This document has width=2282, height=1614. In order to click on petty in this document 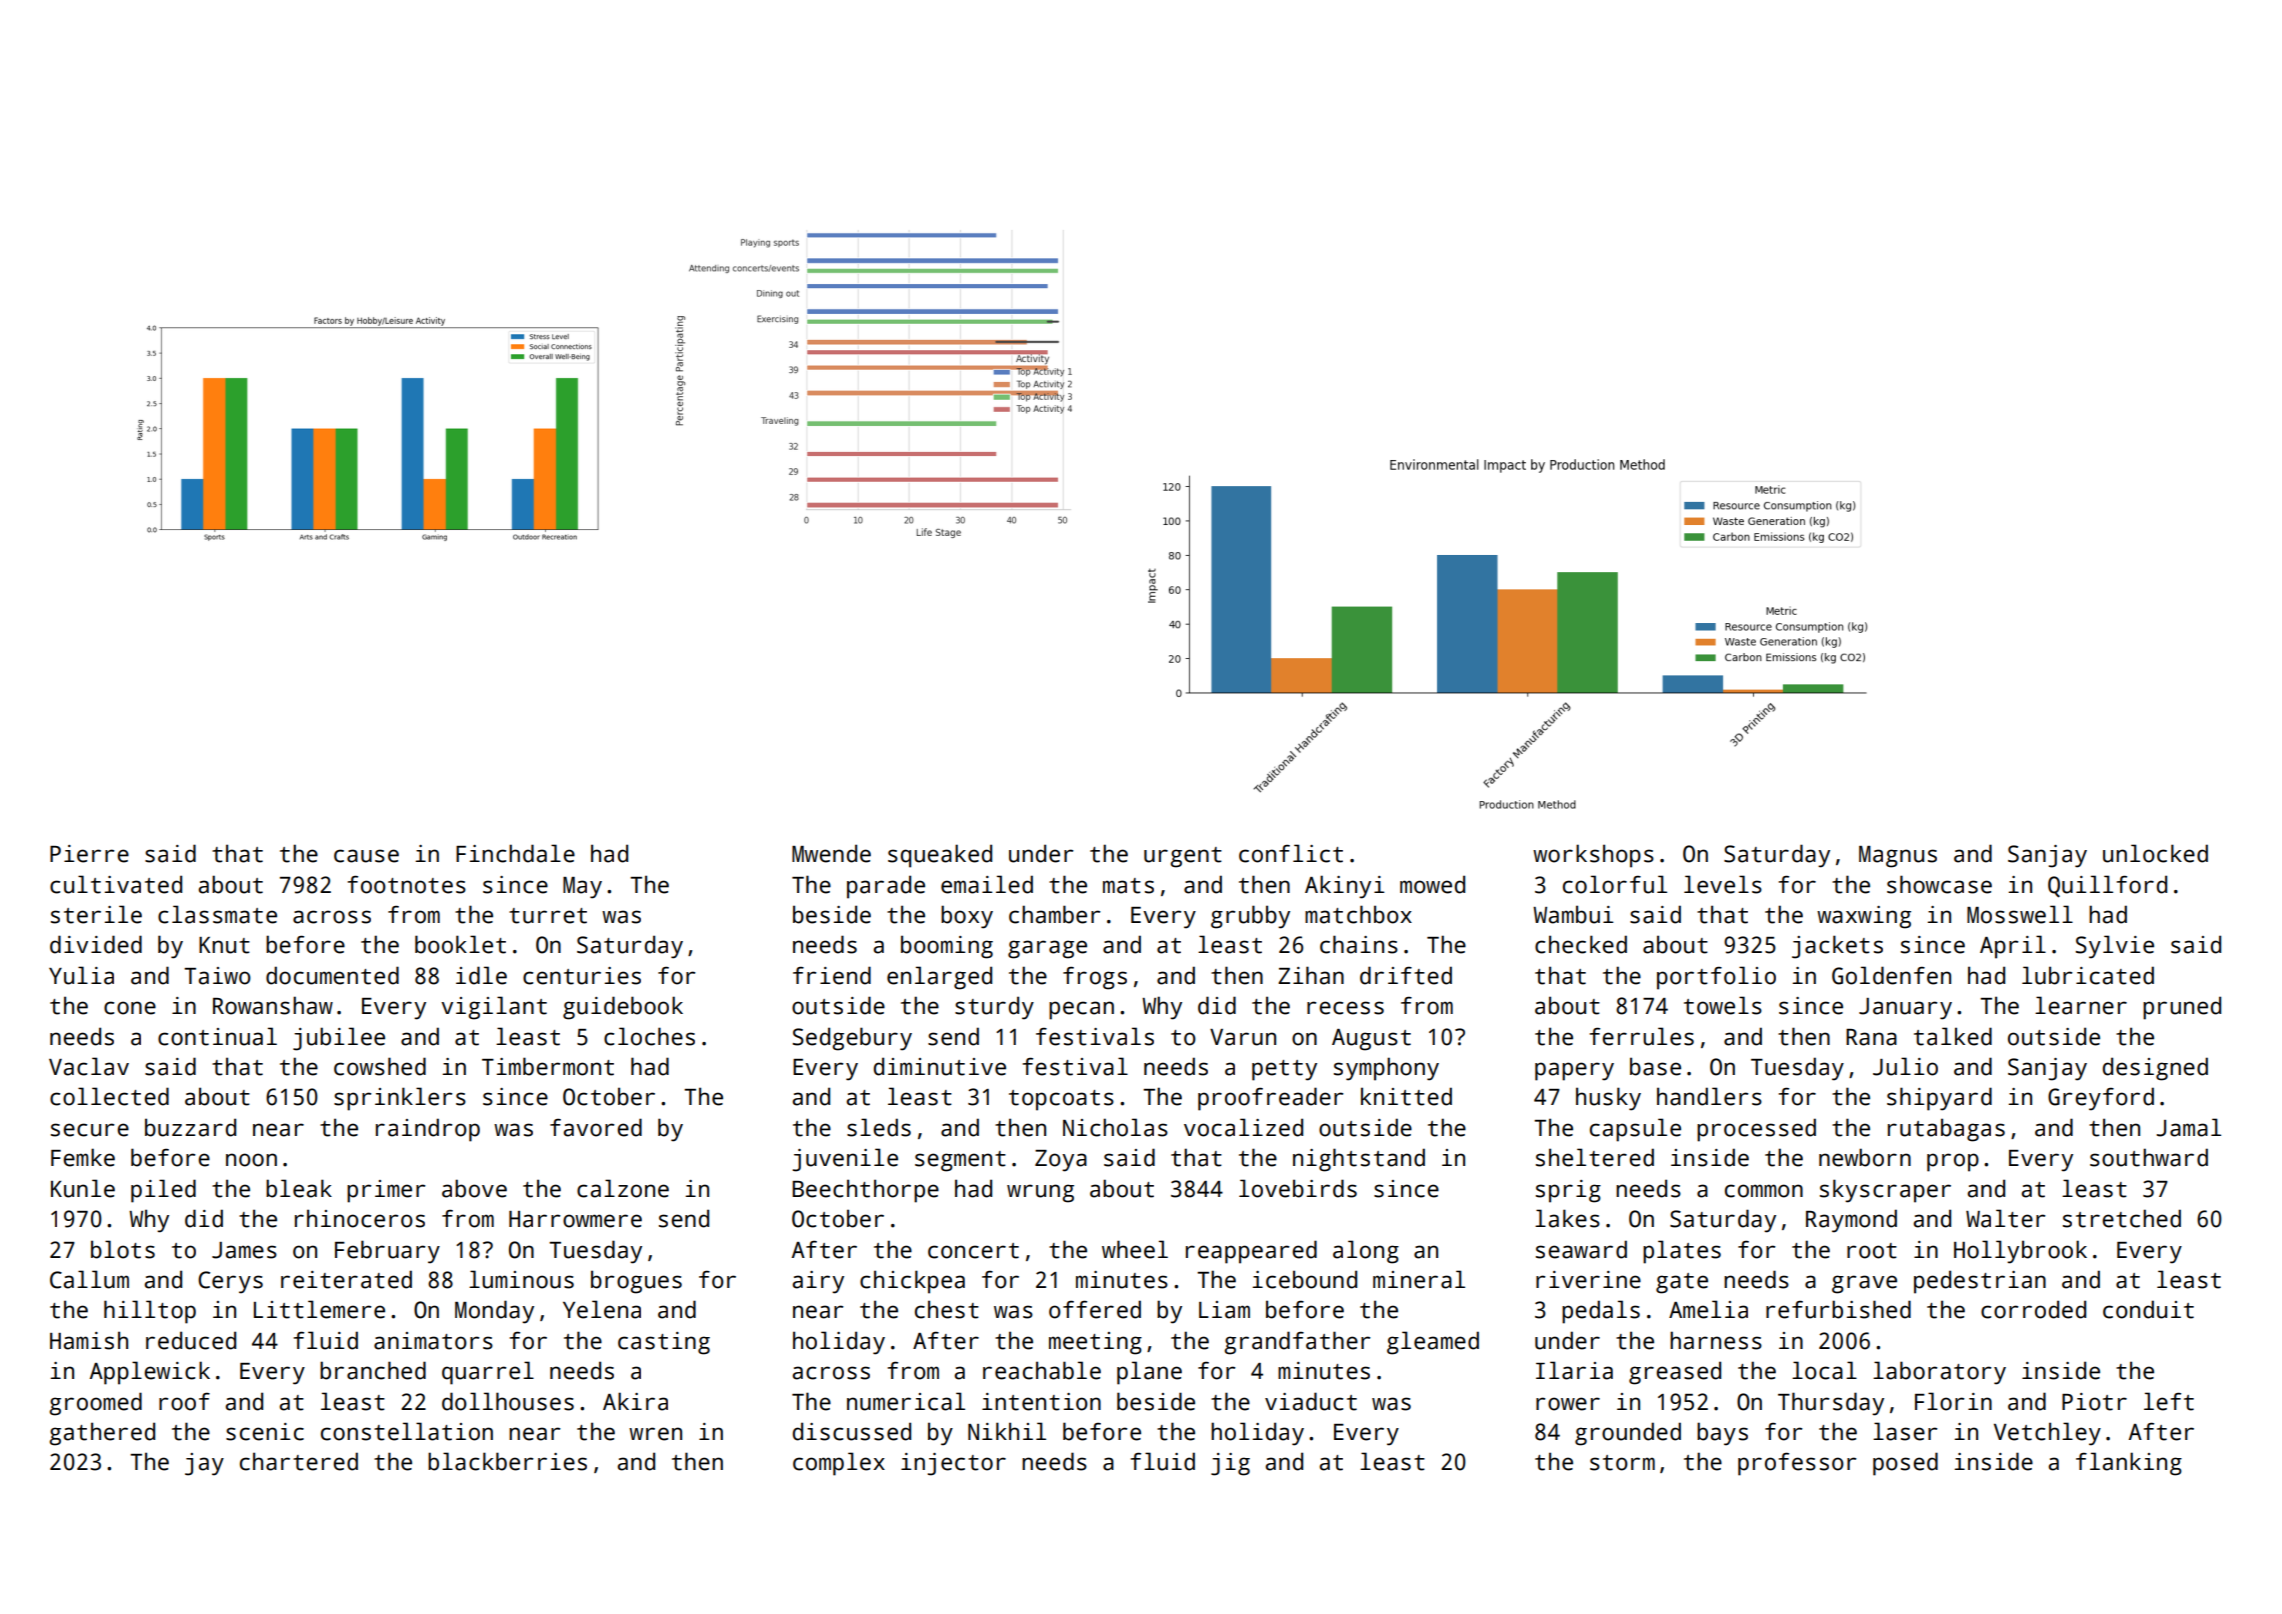, I will do `click(1284, 1070)`.
